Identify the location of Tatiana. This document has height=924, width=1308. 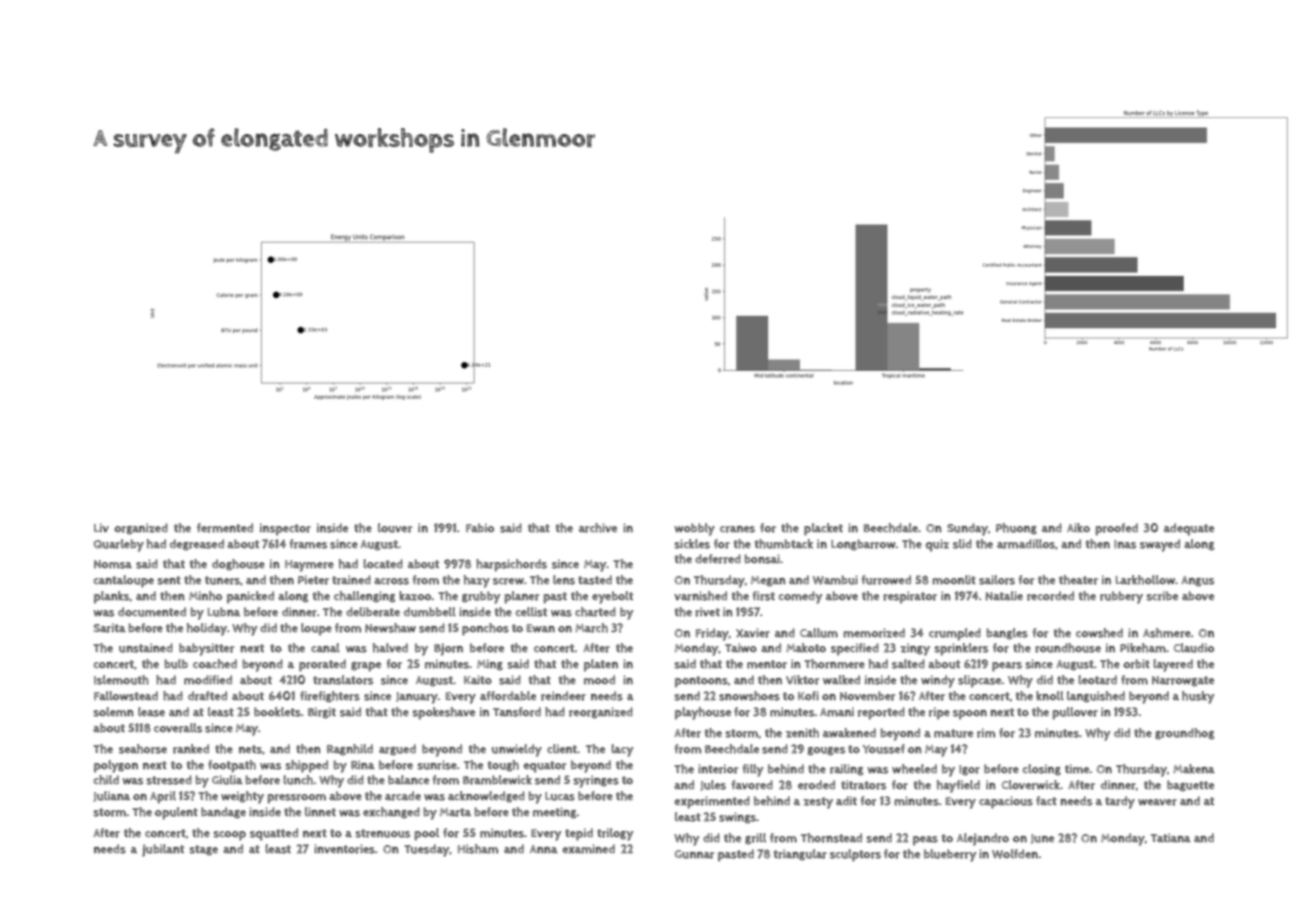
(1171, 837).
